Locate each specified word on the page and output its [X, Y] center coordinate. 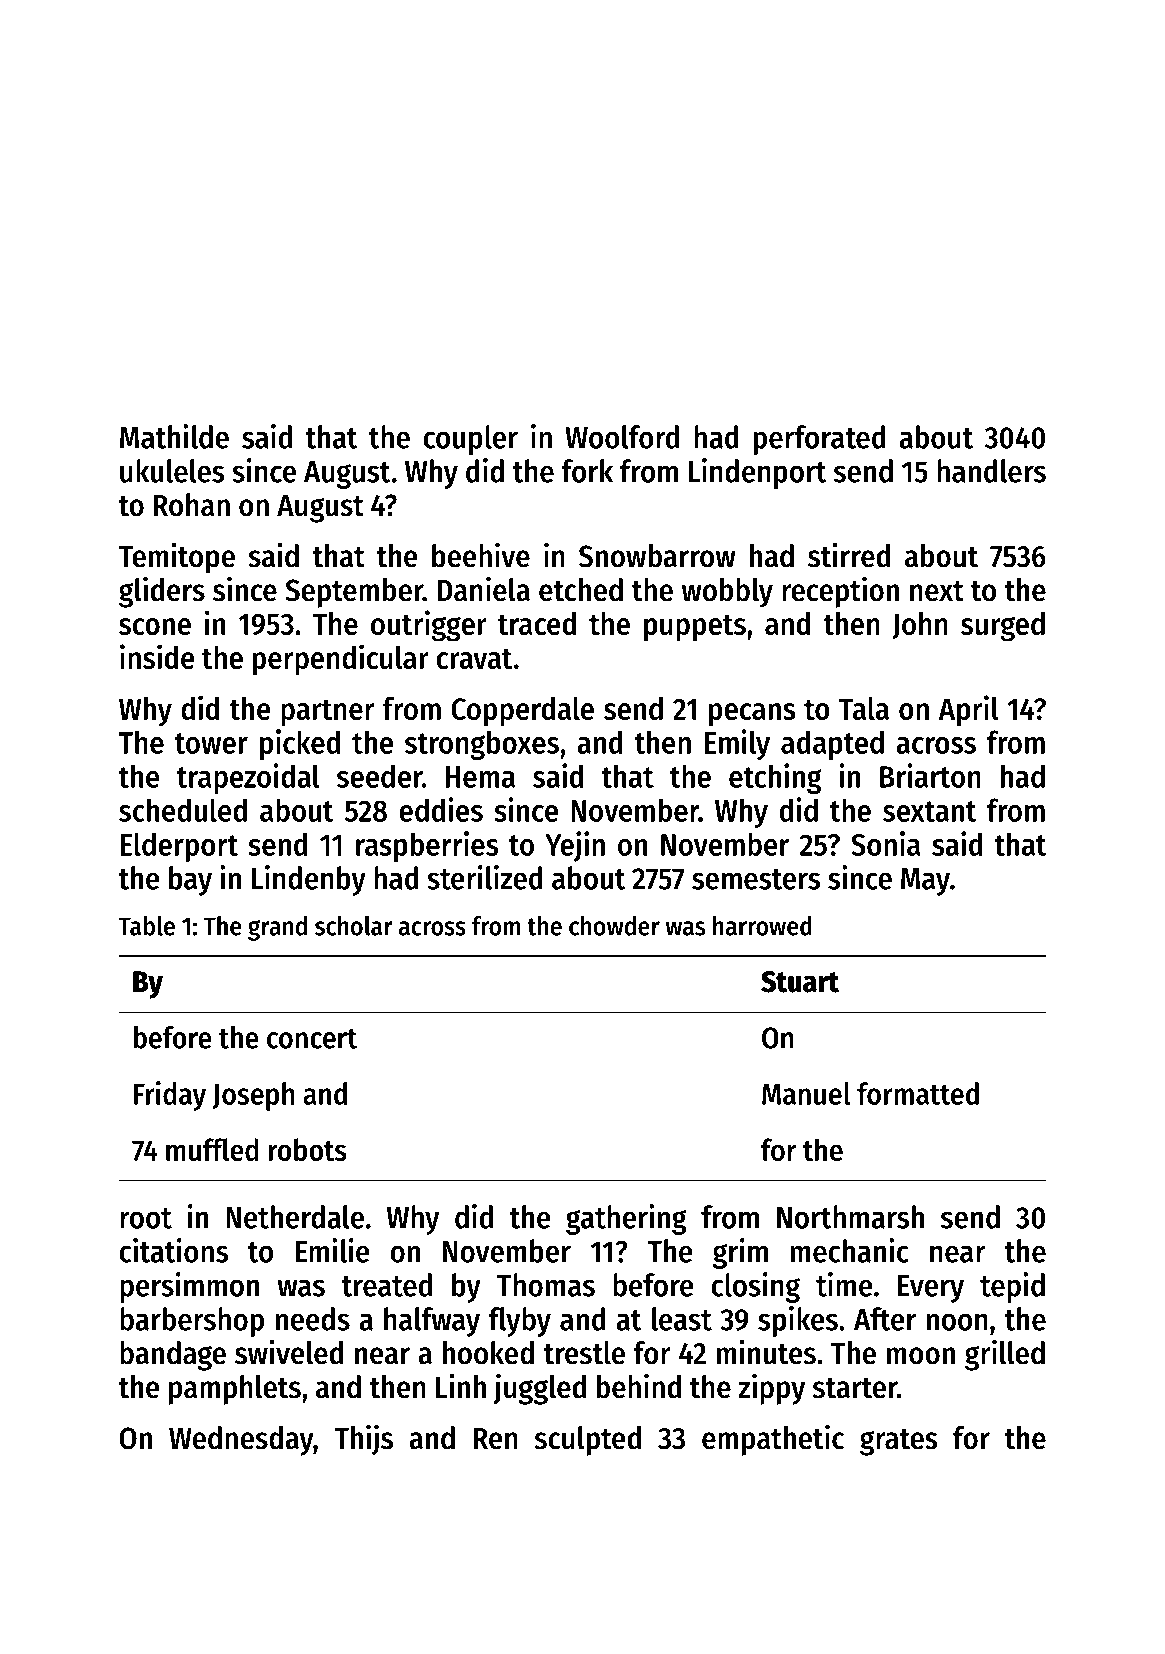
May [925, 882]
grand [277, 928]
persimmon [189, 1287]
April [969, 710]
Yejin [575, 846]
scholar [354, 926]
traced [537, 623]
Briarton [930, 775]
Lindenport [757, 473]
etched [581, 590]
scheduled [183, 810]
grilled [1005, 1355]
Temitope [177, 558]
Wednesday [241, 1441]
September [354, 593]
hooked [488, 1353]
